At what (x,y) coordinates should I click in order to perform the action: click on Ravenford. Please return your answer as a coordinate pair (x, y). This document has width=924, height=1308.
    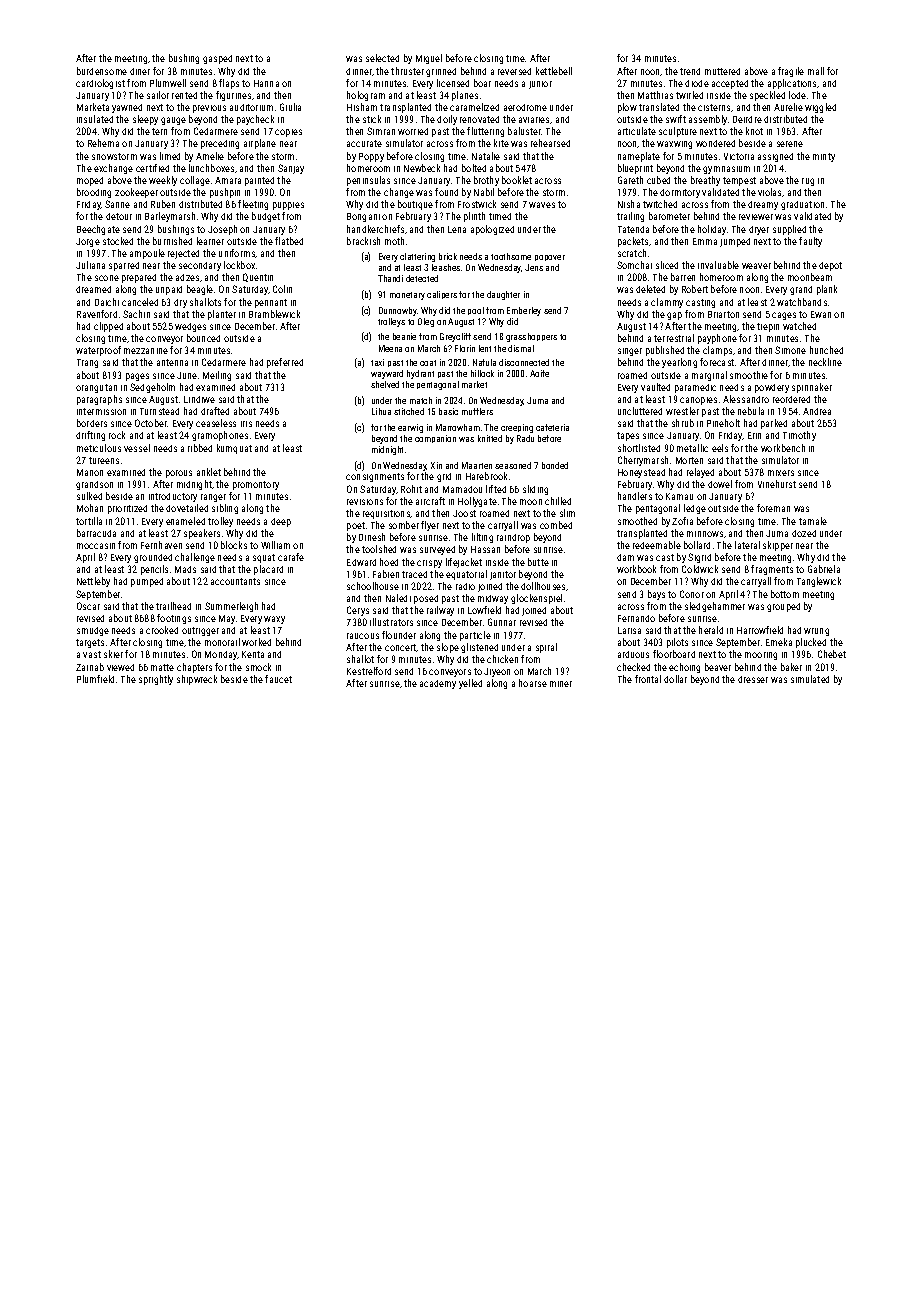
    Looking at the image, I should click on (97, 314).
